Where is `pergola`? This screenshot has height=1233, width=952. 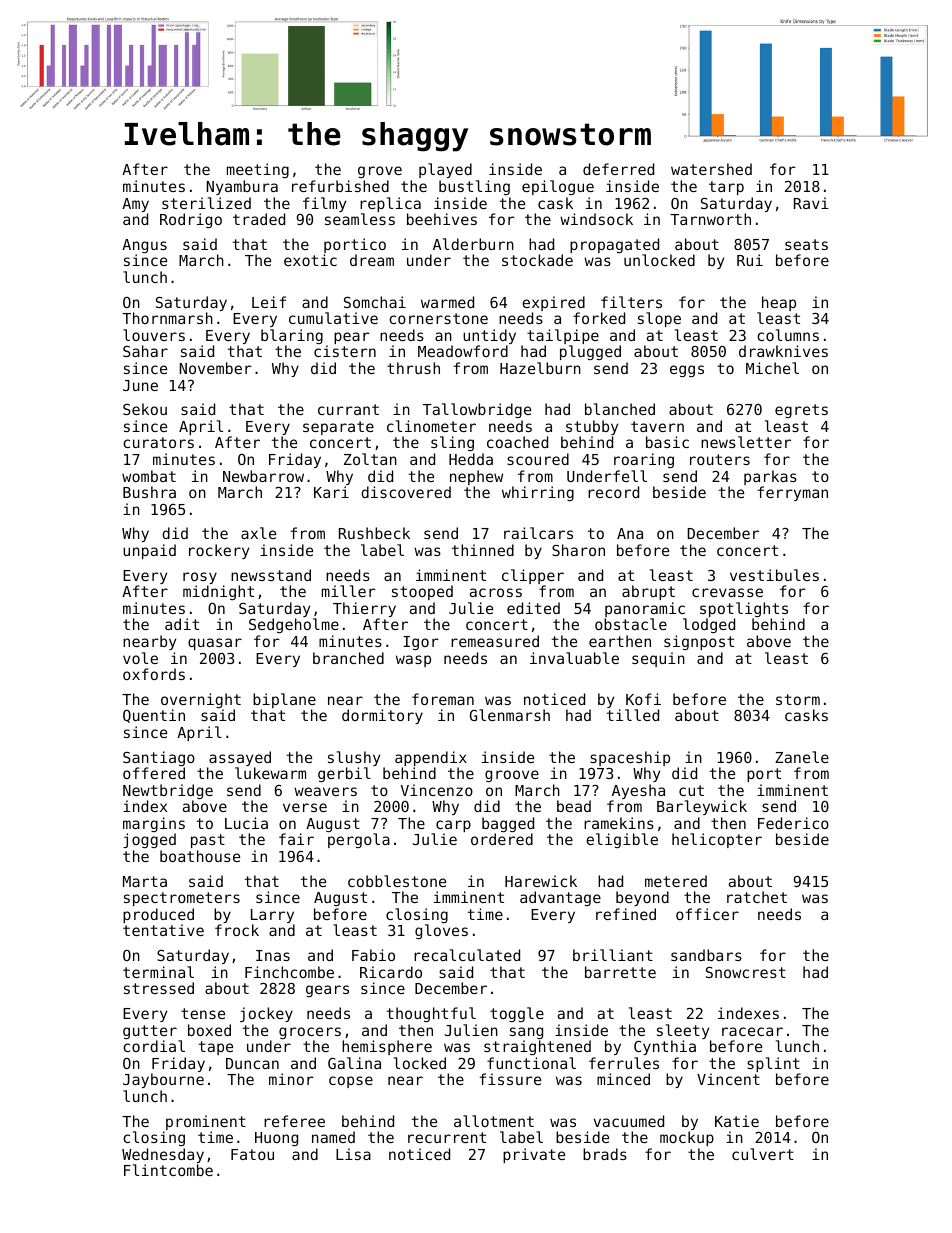 pergola is located at coordinates (359, 841).
